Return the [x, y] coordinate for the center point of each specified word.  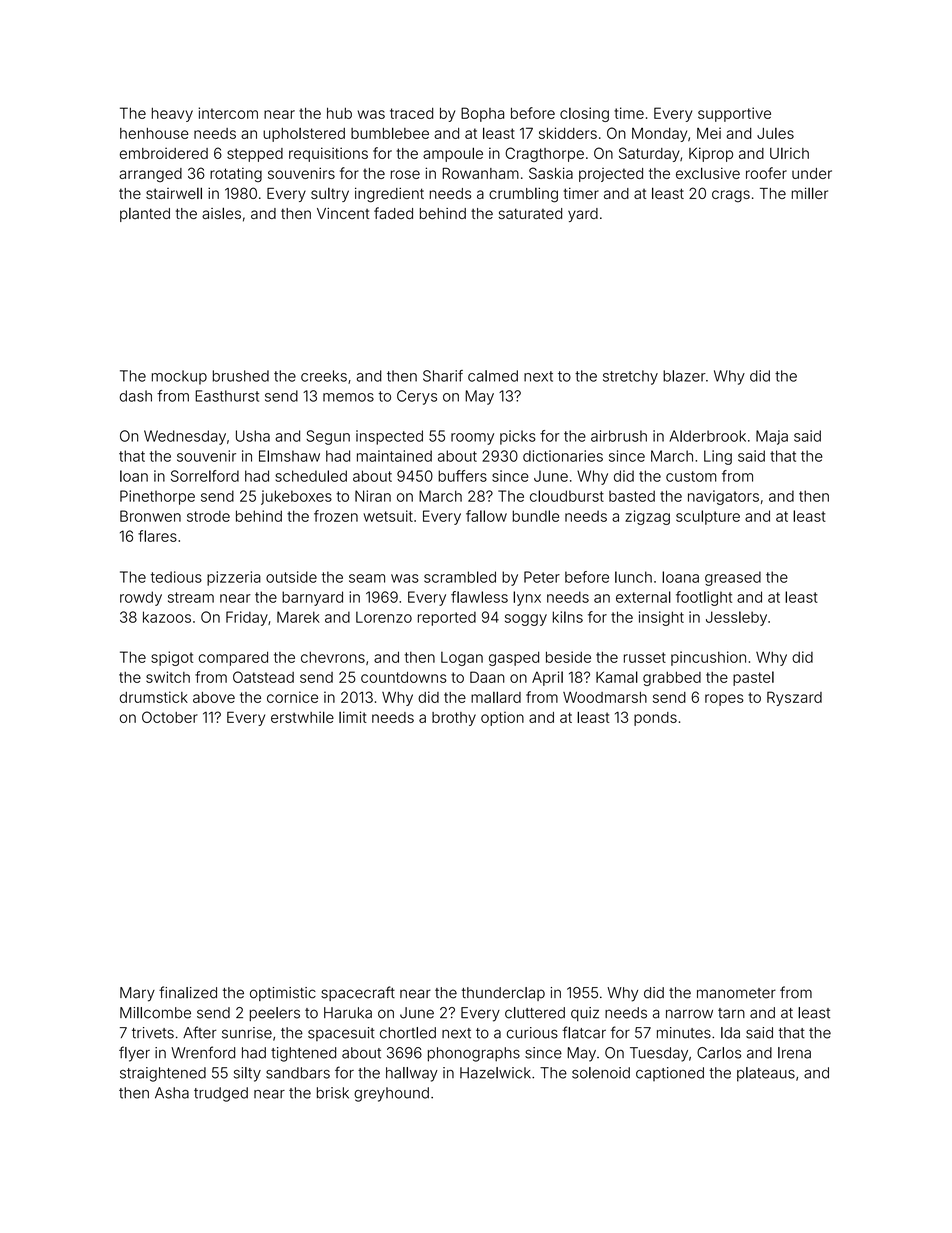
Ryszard [794, 698]
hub [339, 113]
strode [208, 516]
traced [411, 113]
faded [393, 213]
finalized [188, 992]
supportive [734, 114]
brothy [454, 719]
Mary [137, 994]
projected [611, 175]
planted [145, 215]
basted [632, 496]
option [502, 718]
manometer [736, 993]
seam [367, 578]
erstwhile [302, 717]
